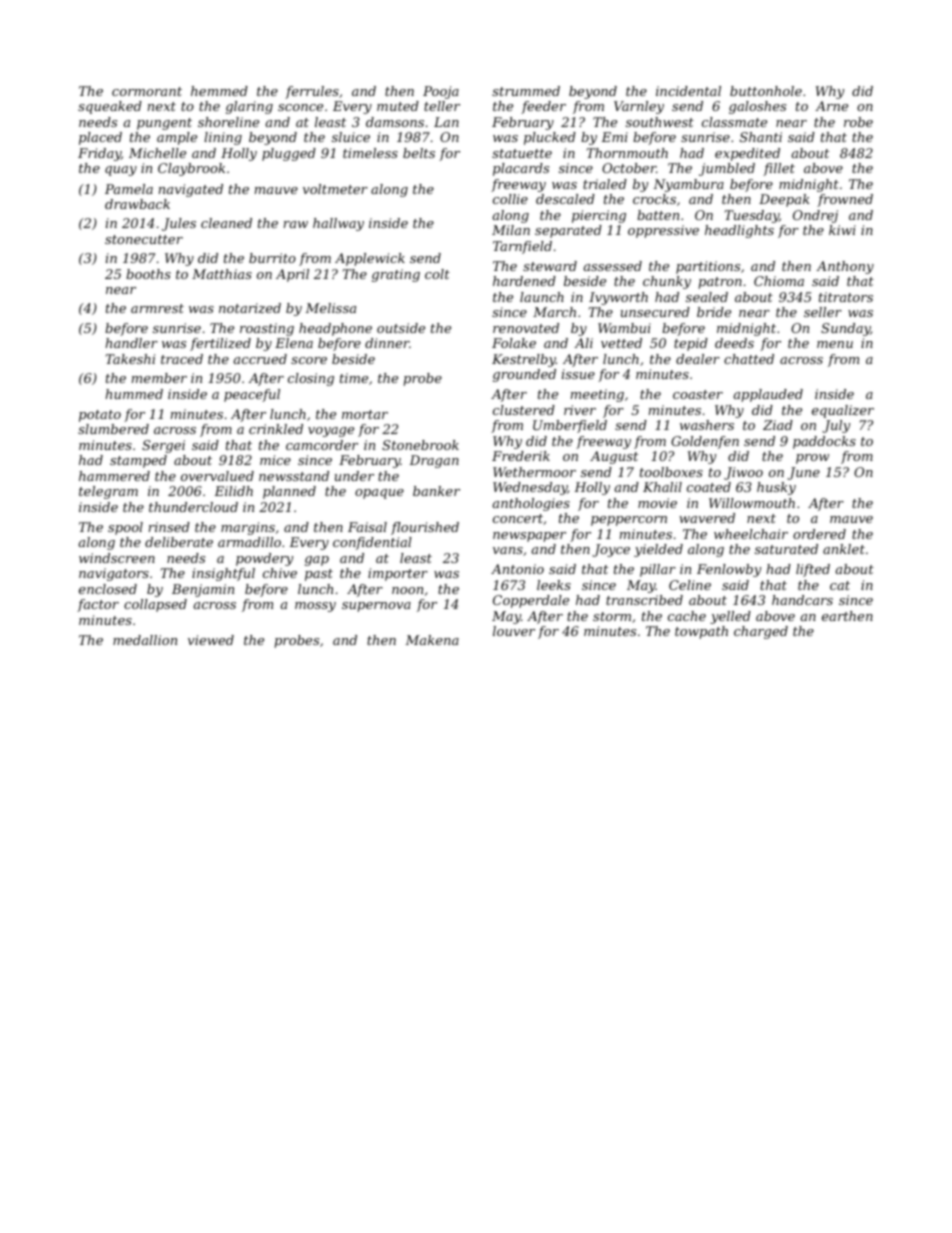 The width and height of the image is (952, 1233). Describe the element at coordinates (709, 487) in the image. I see `coated` at that location.
